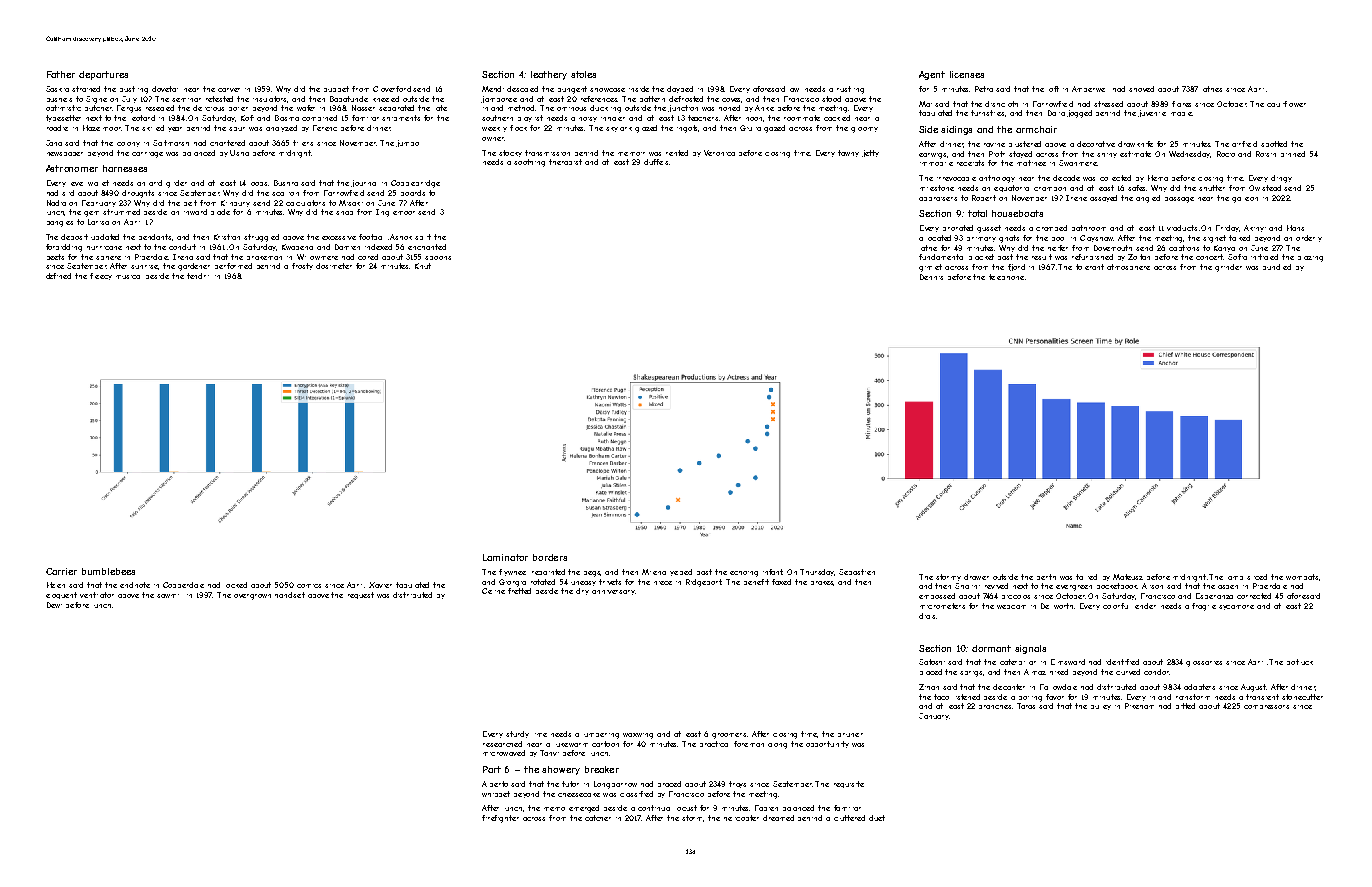 The image size is (1372, 887). What do you see at coordinates (1141, 89) in the page?
I see `shoved` at bounding box center [1141, 89].
